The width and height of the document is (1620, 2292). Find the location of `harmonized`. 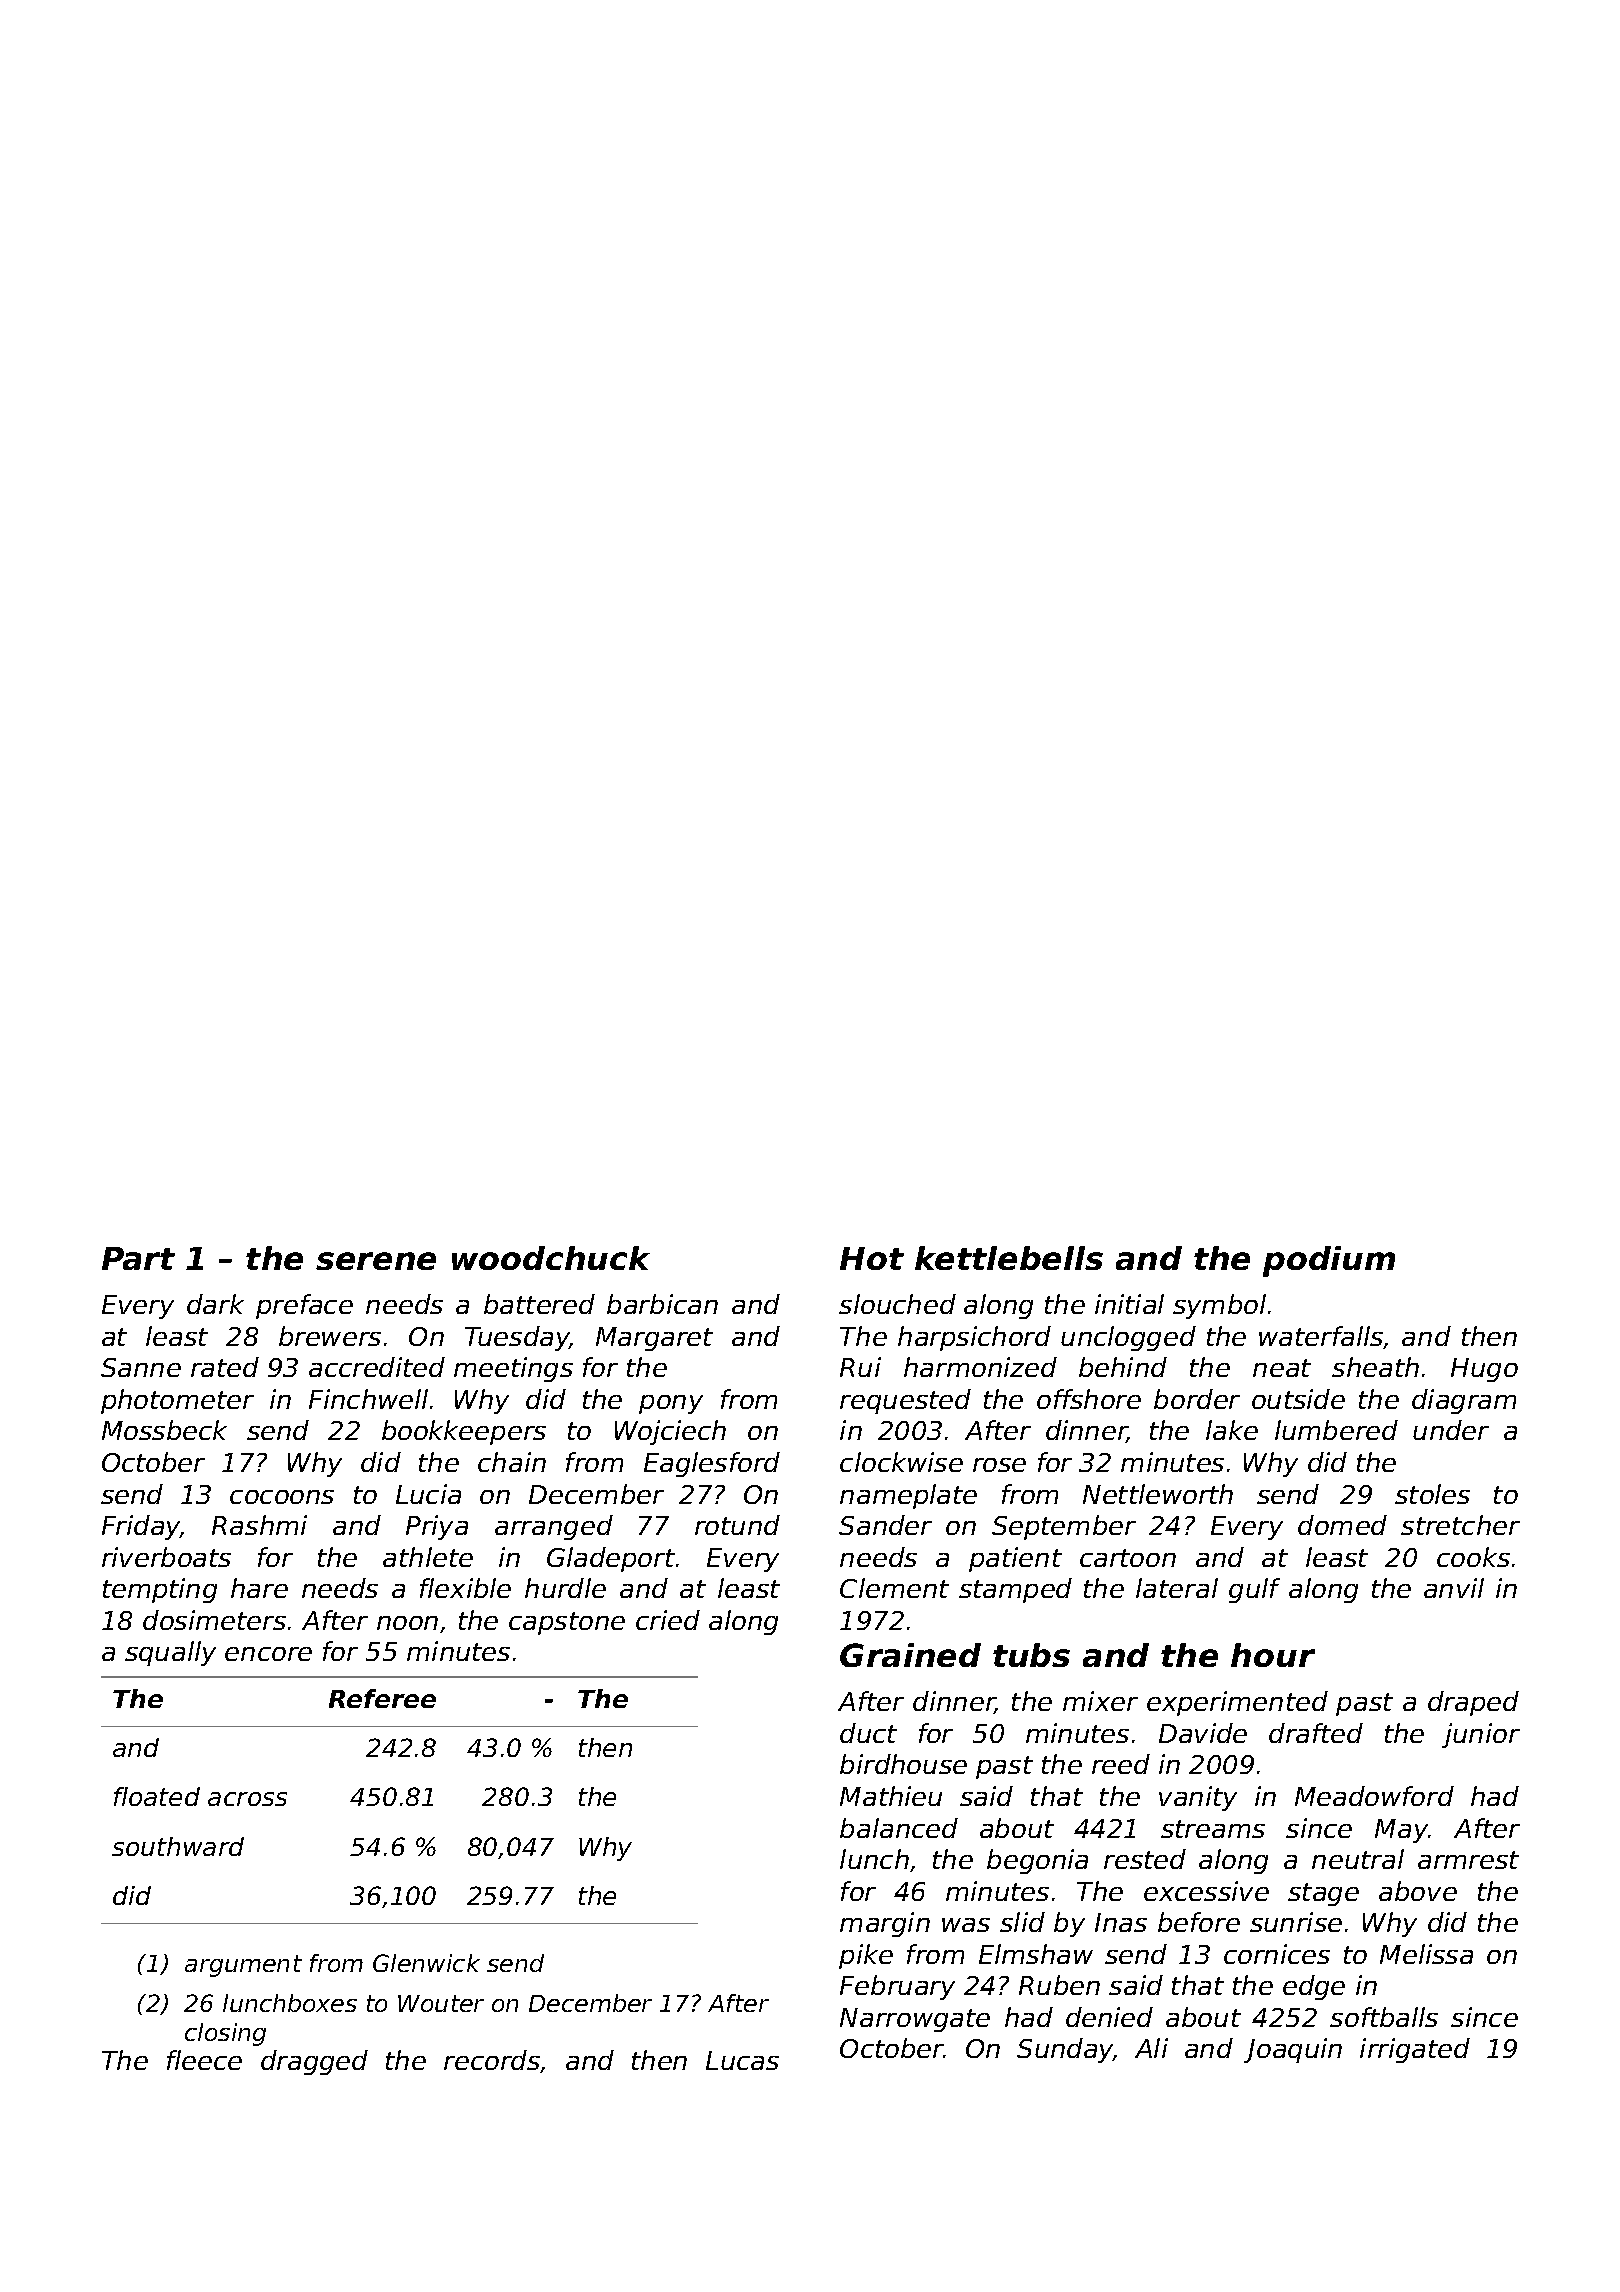

harmonized is located at coordinates (980, 1367).
